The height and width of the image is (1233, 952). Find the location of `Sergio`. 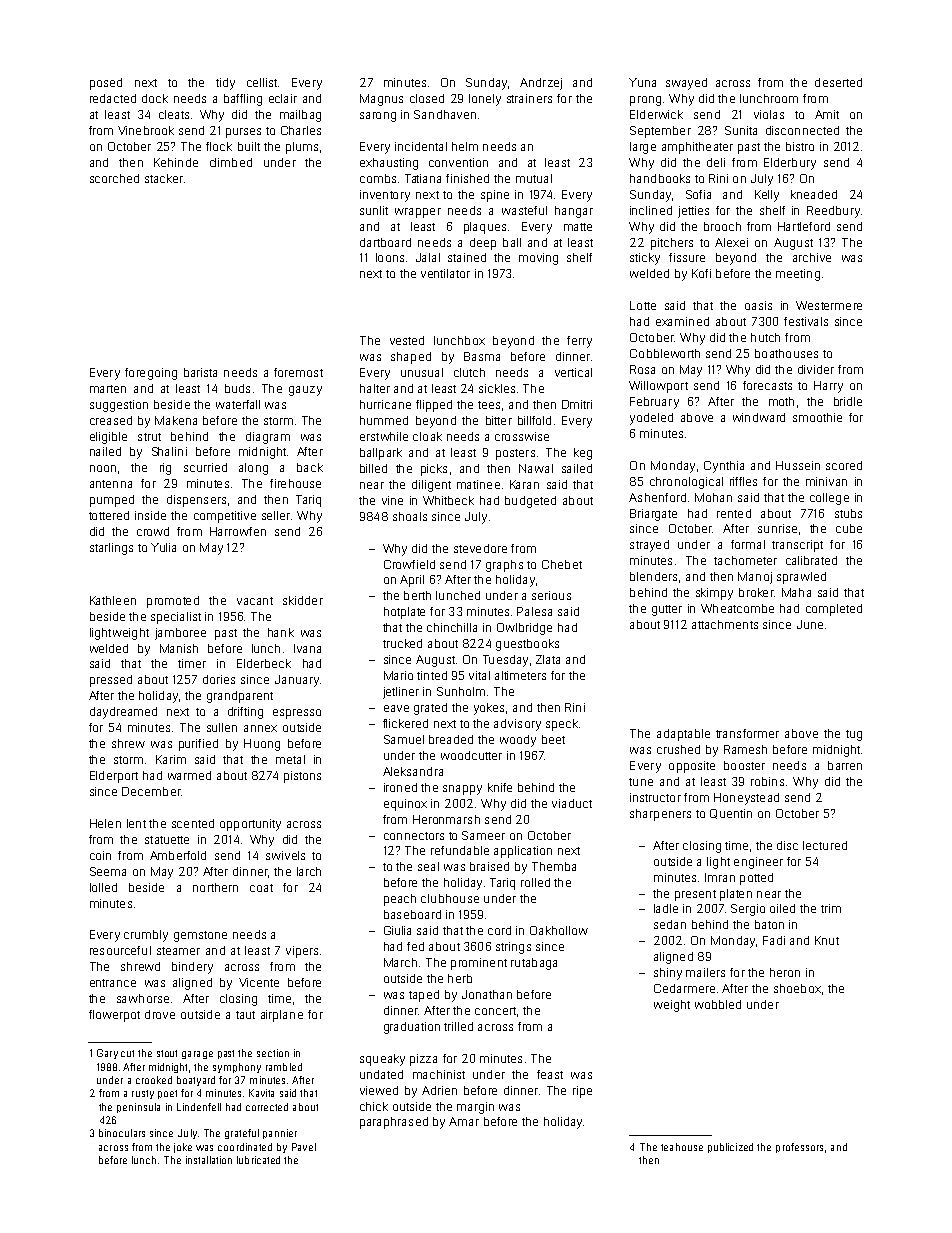

Sergio is located at coordinates (748, 910).
